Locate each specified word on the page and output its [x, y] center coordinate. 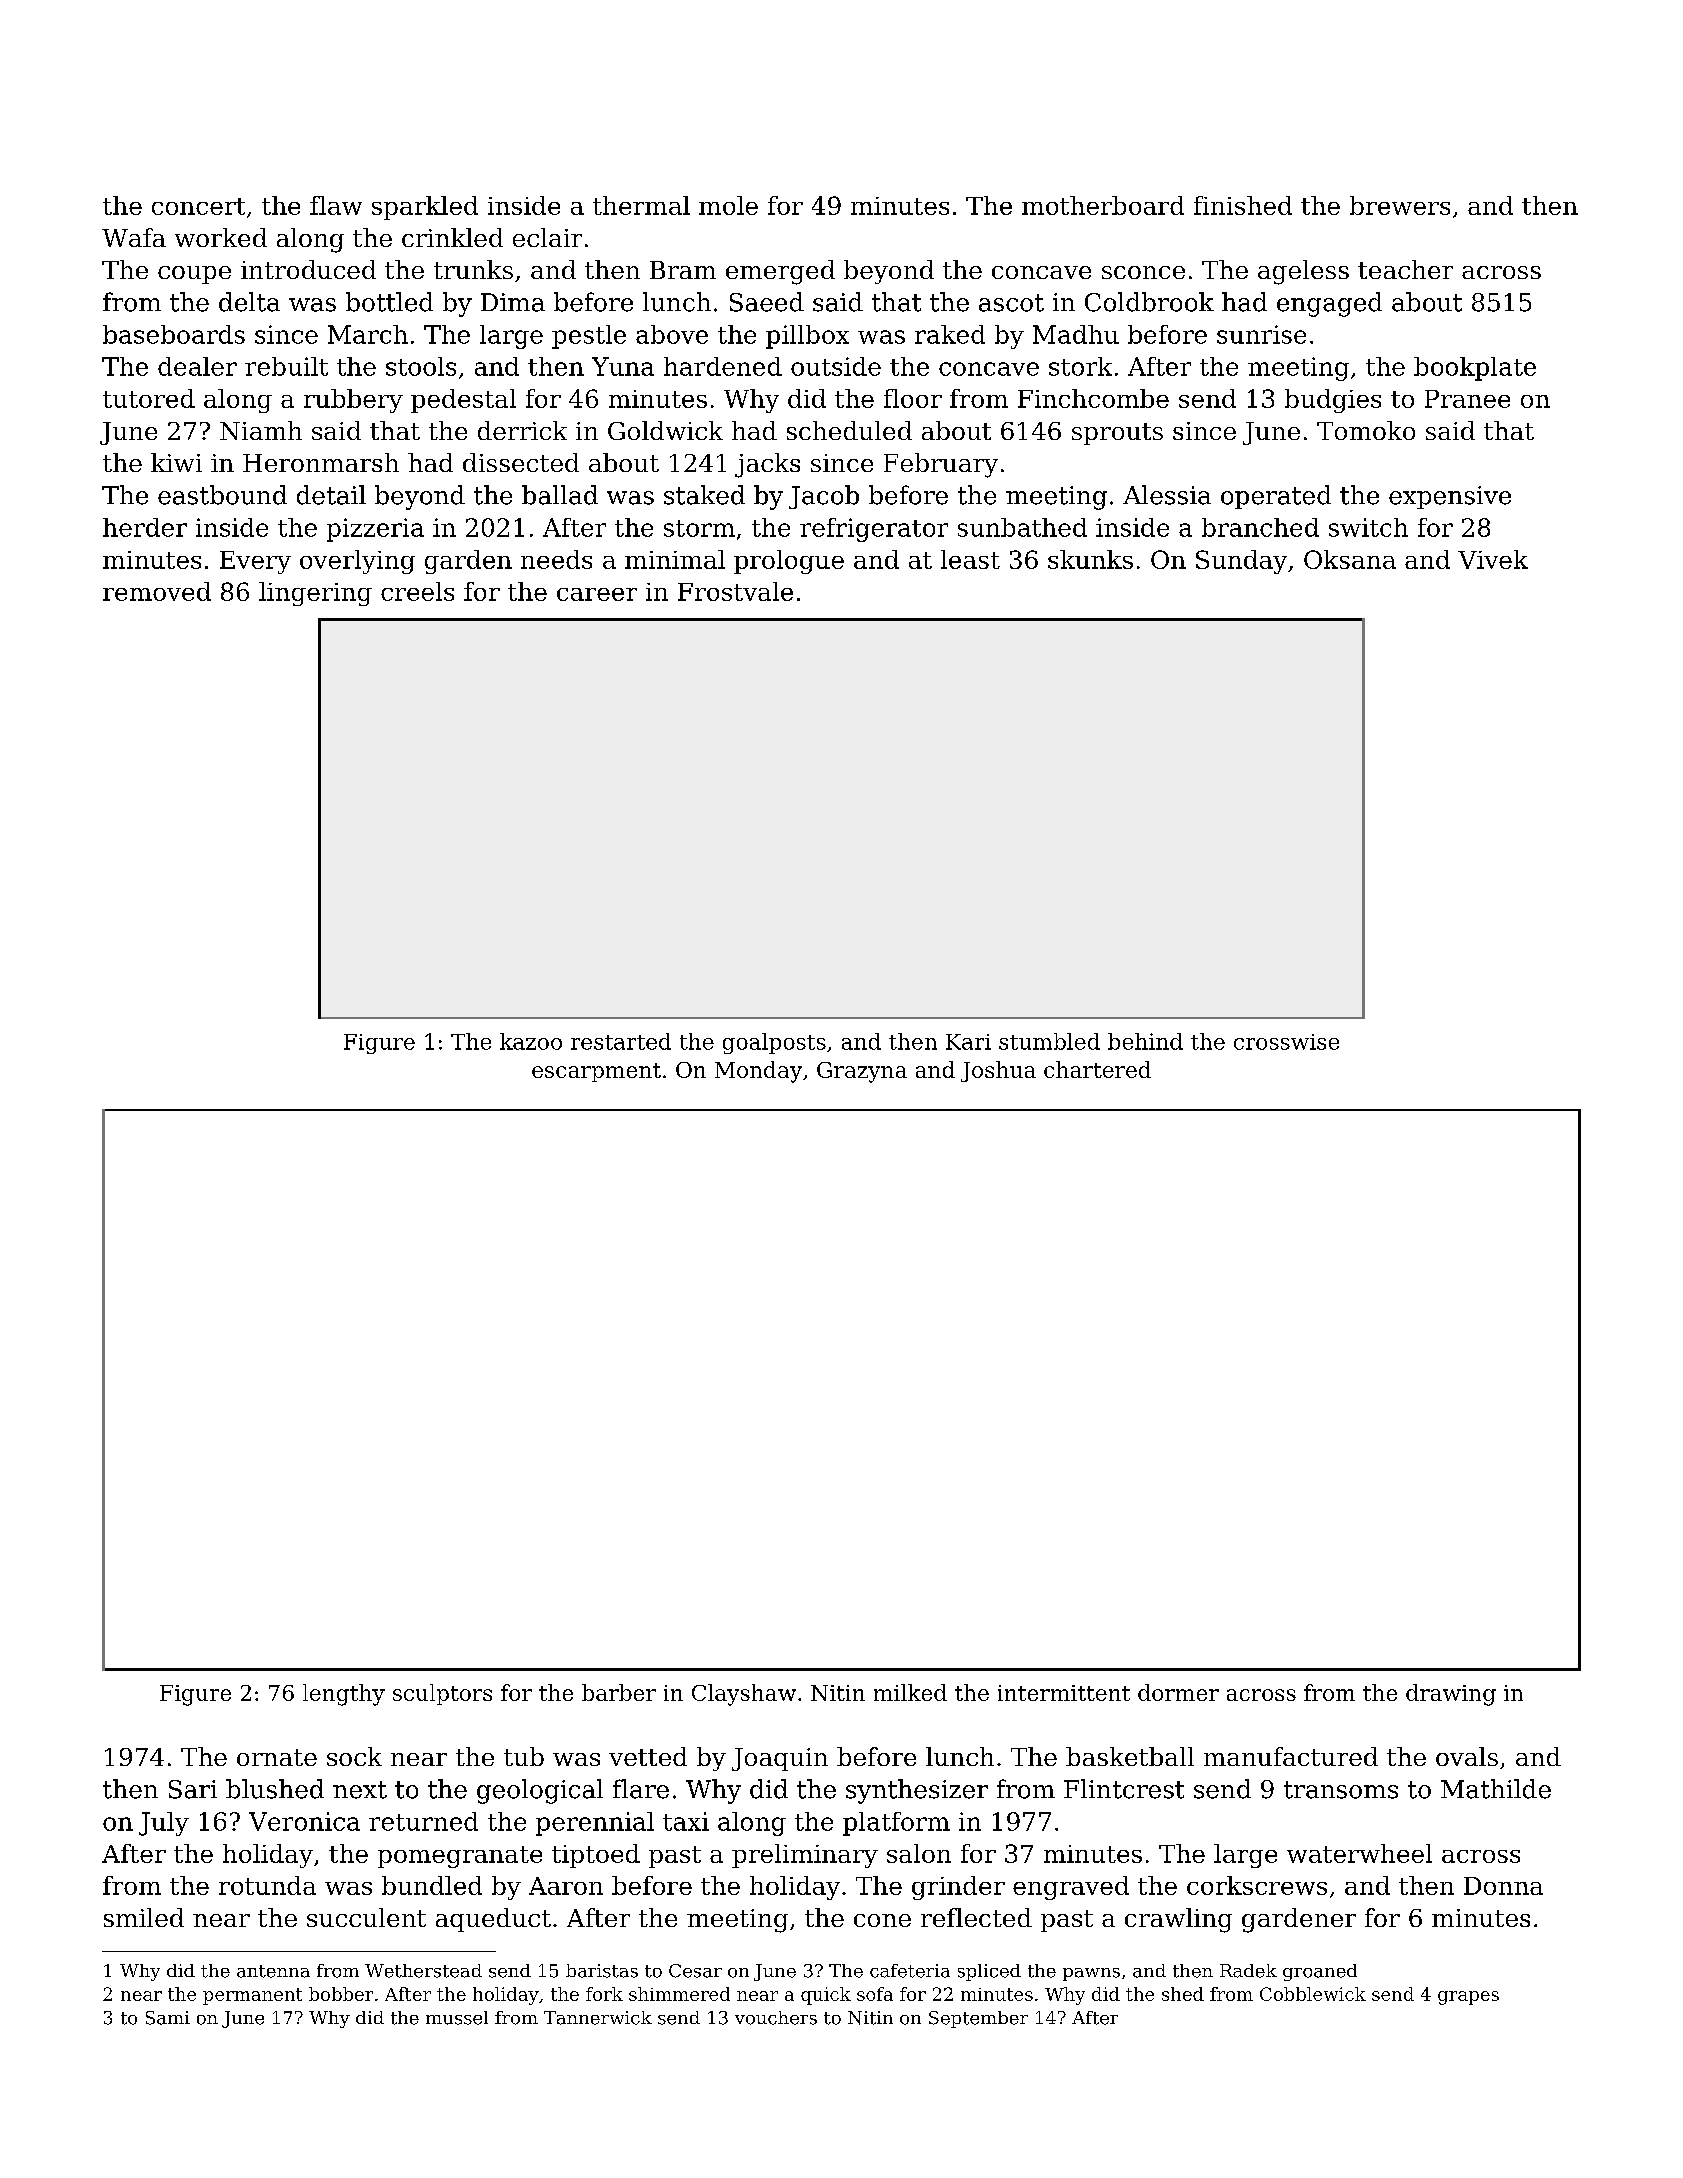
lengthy [344, 1695]
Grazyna [862, 1072]
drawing [1451, 1695]
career [597, 594]
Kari [968, 1042]
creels [417, 591]
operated [1276, 497]
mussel [457, 2018]
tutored [149, 398]
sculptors [442, 1694]
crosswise [1286, 1042]
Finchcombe [1093, 398]
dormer [1178, 1692]
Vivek [1493, 559]
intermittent [1064, 1693]
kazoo [531, 1041]
